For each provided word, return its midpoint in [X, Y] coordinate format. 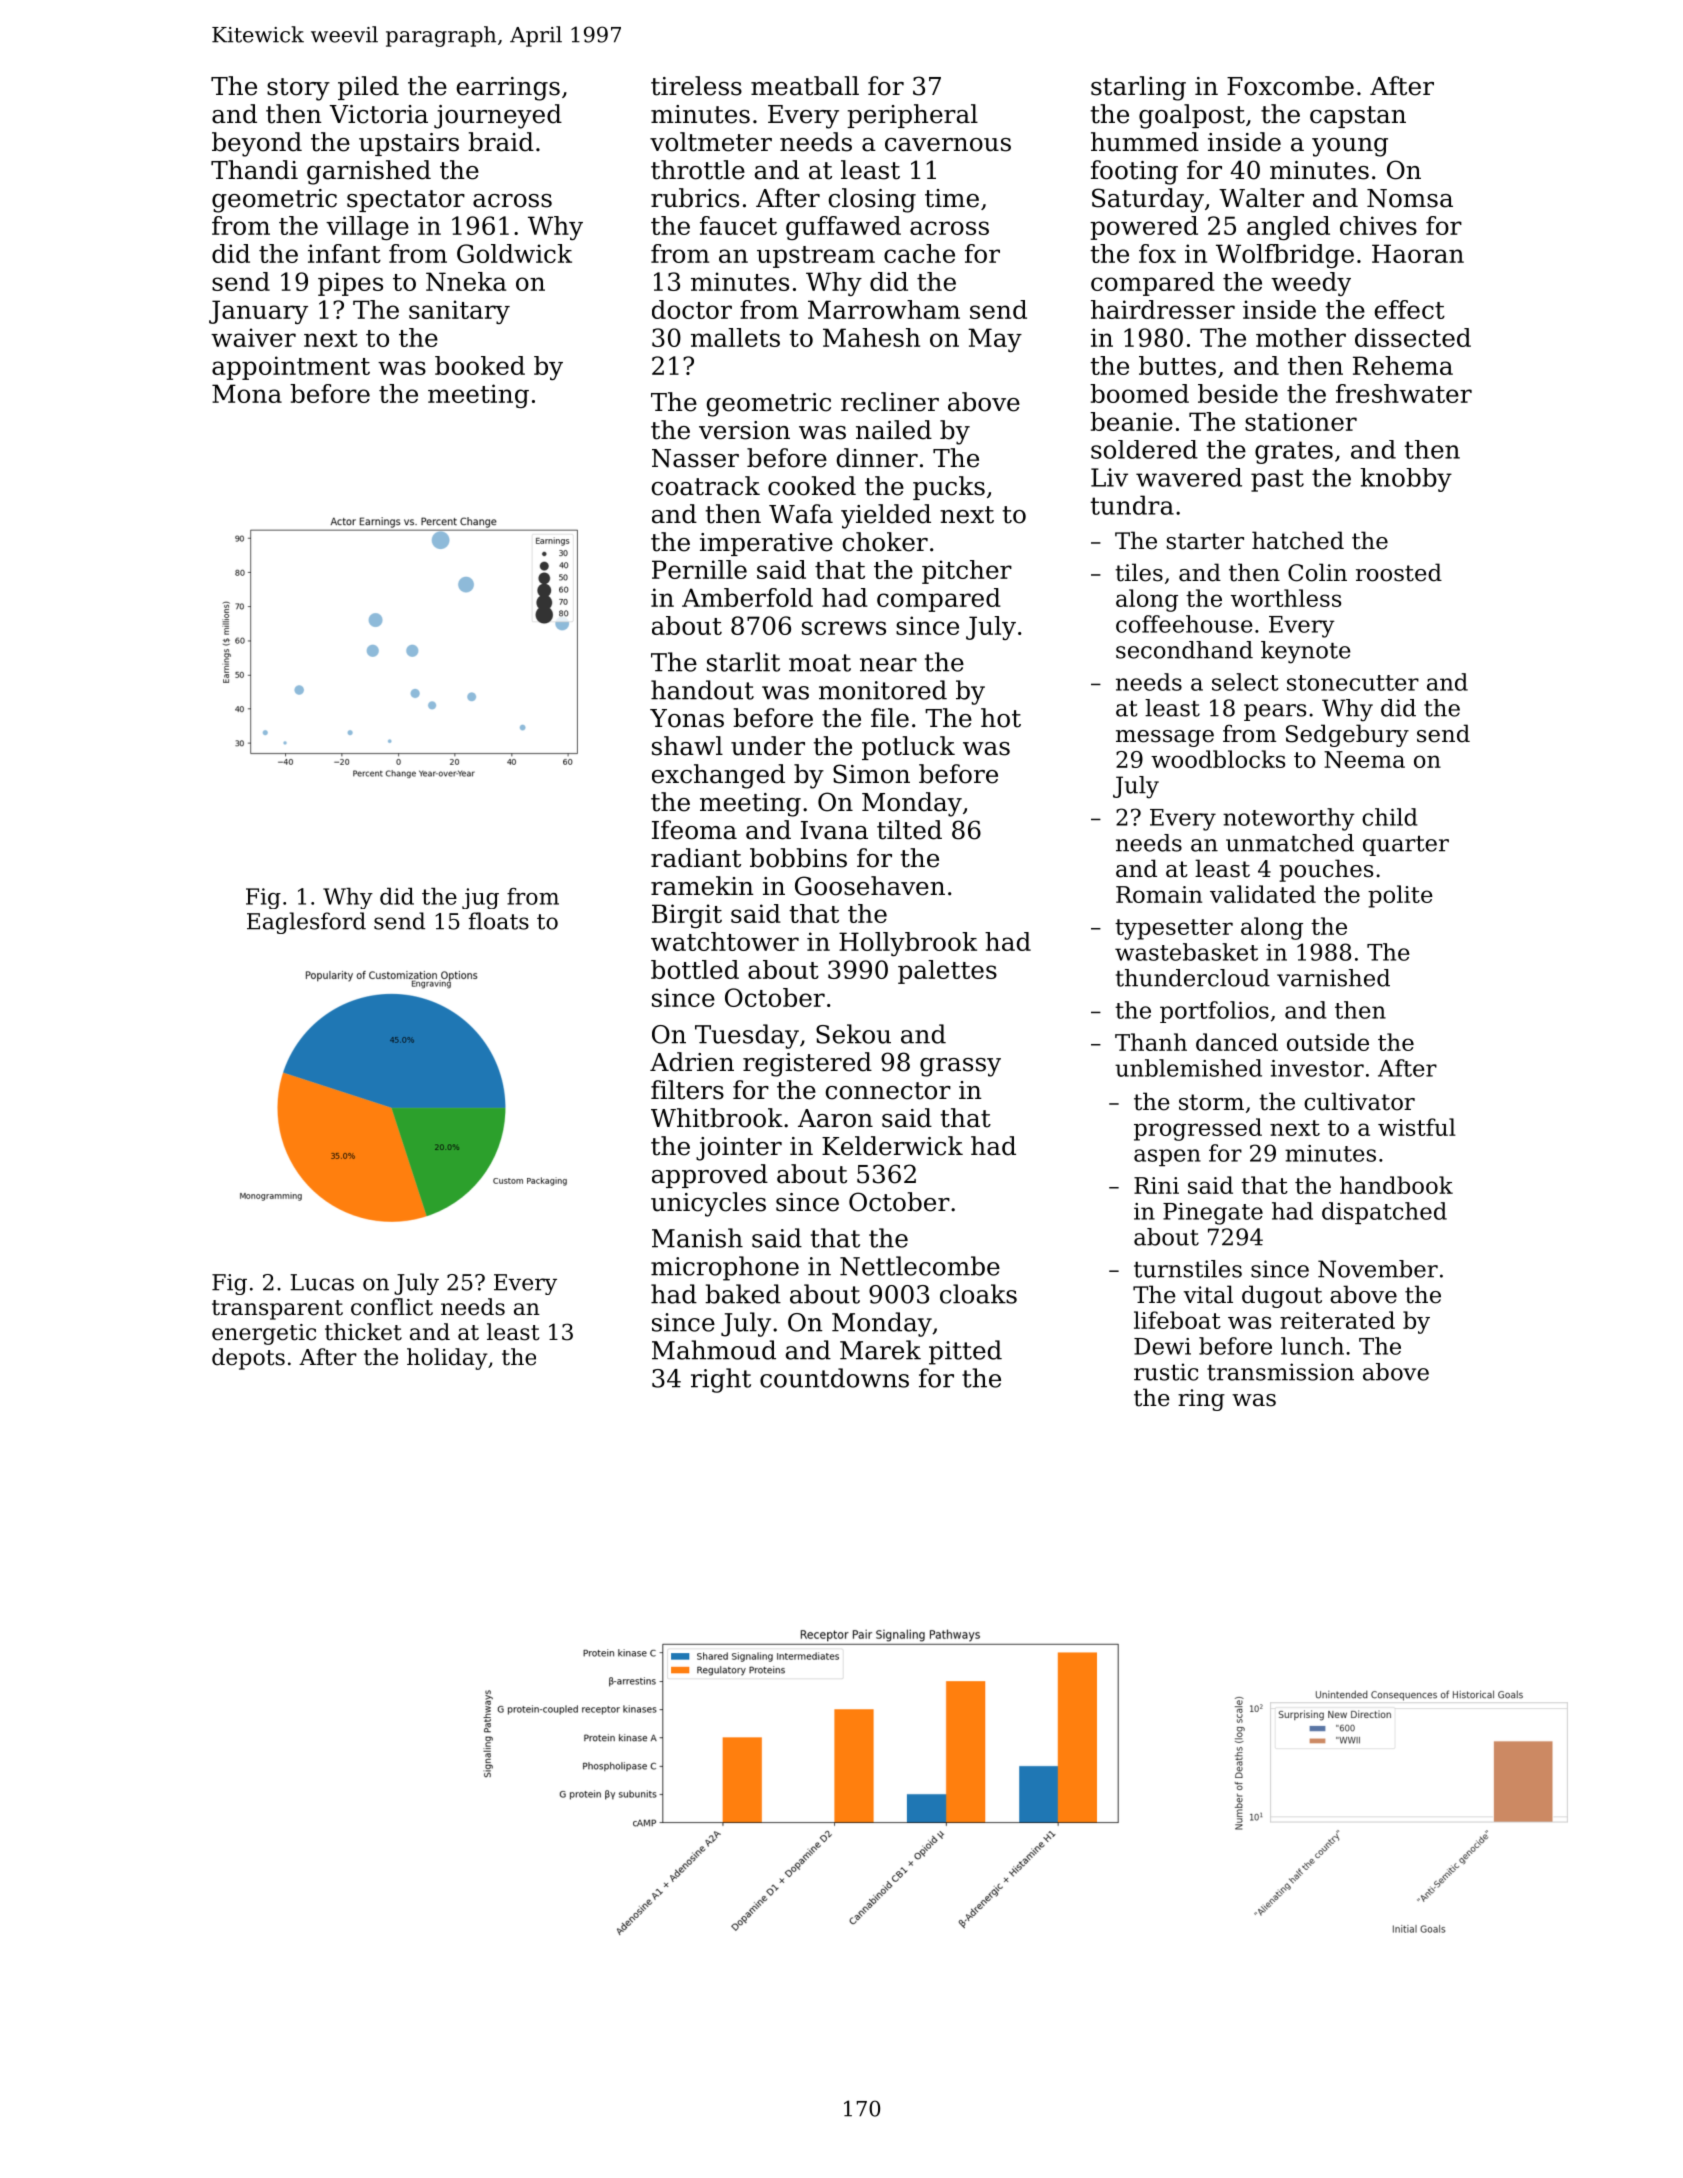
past [1277, 480]
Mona [247, 393]
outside [1328, 1042]
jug [480, 898]
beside [1238, 393]
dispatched [1384, 1213]
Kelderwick [892, 1146]
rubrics [695, 198]
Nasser [695, 458]
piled [368, 88]
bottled [695, 969]
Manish [697, 1238]
